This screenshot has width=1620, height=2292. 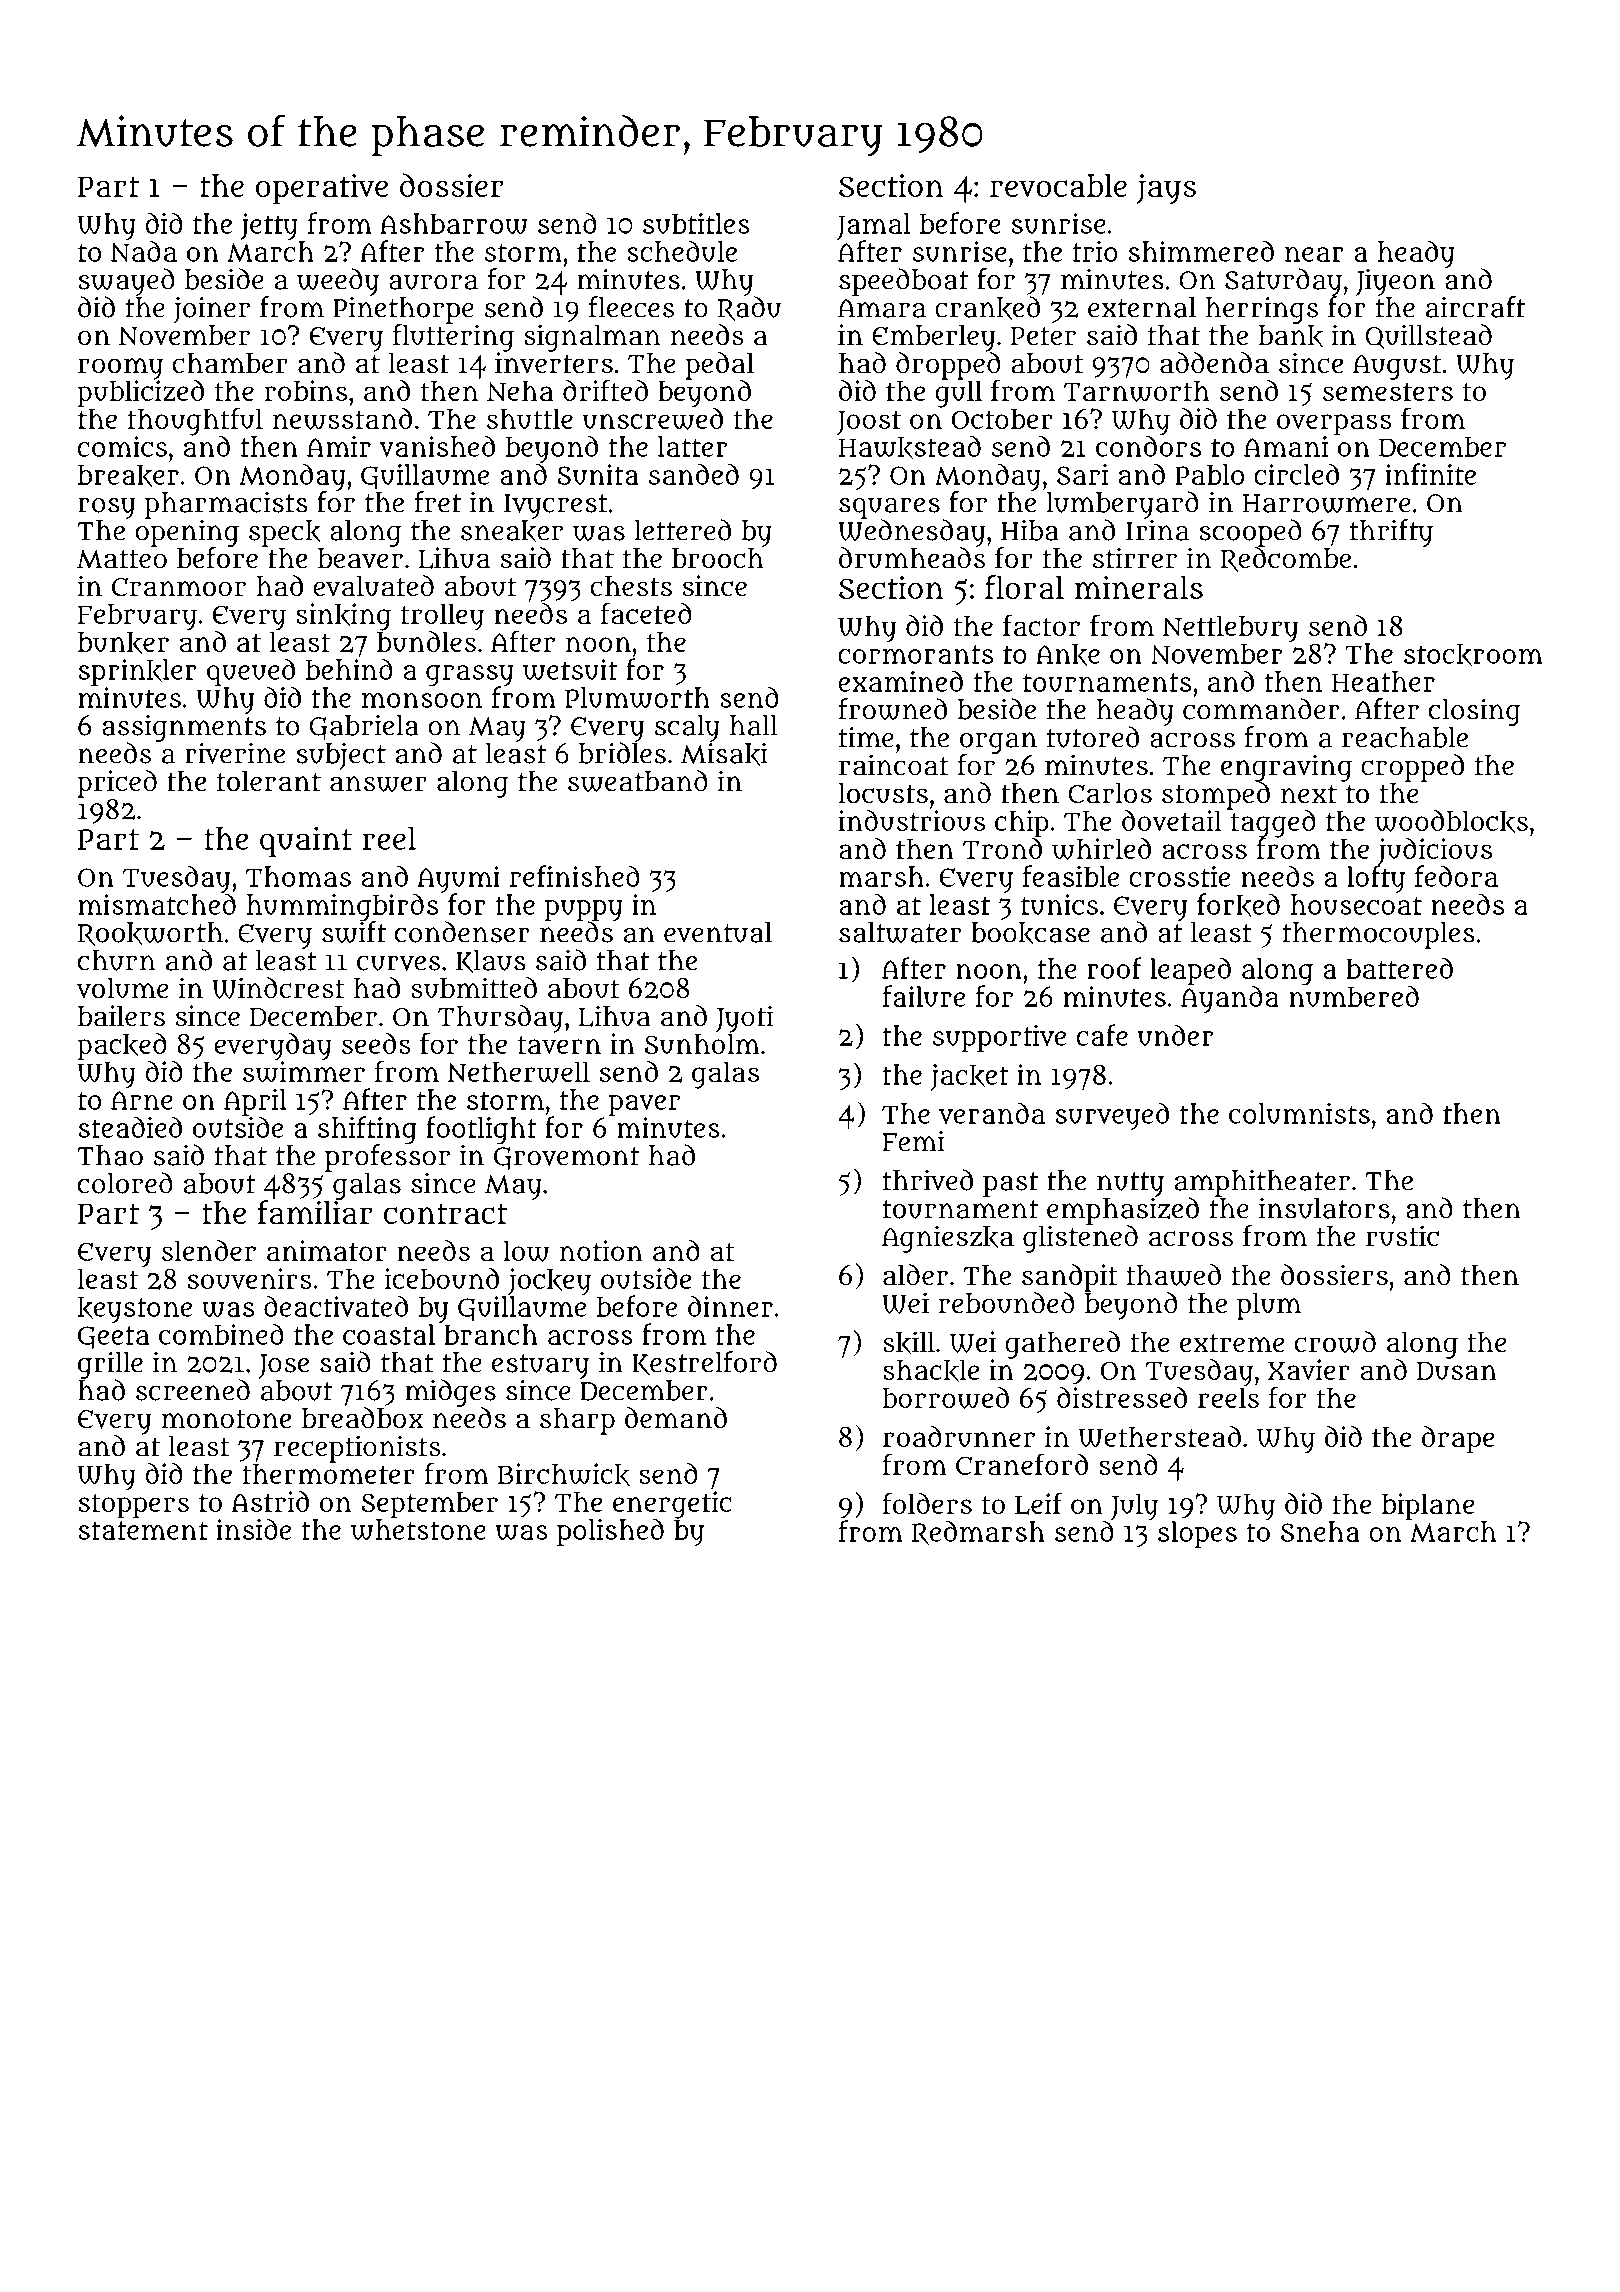 What do you see at coordinates (1314, 254) in the screenshot?
I see `near` at bounding box center [1314, 254].
